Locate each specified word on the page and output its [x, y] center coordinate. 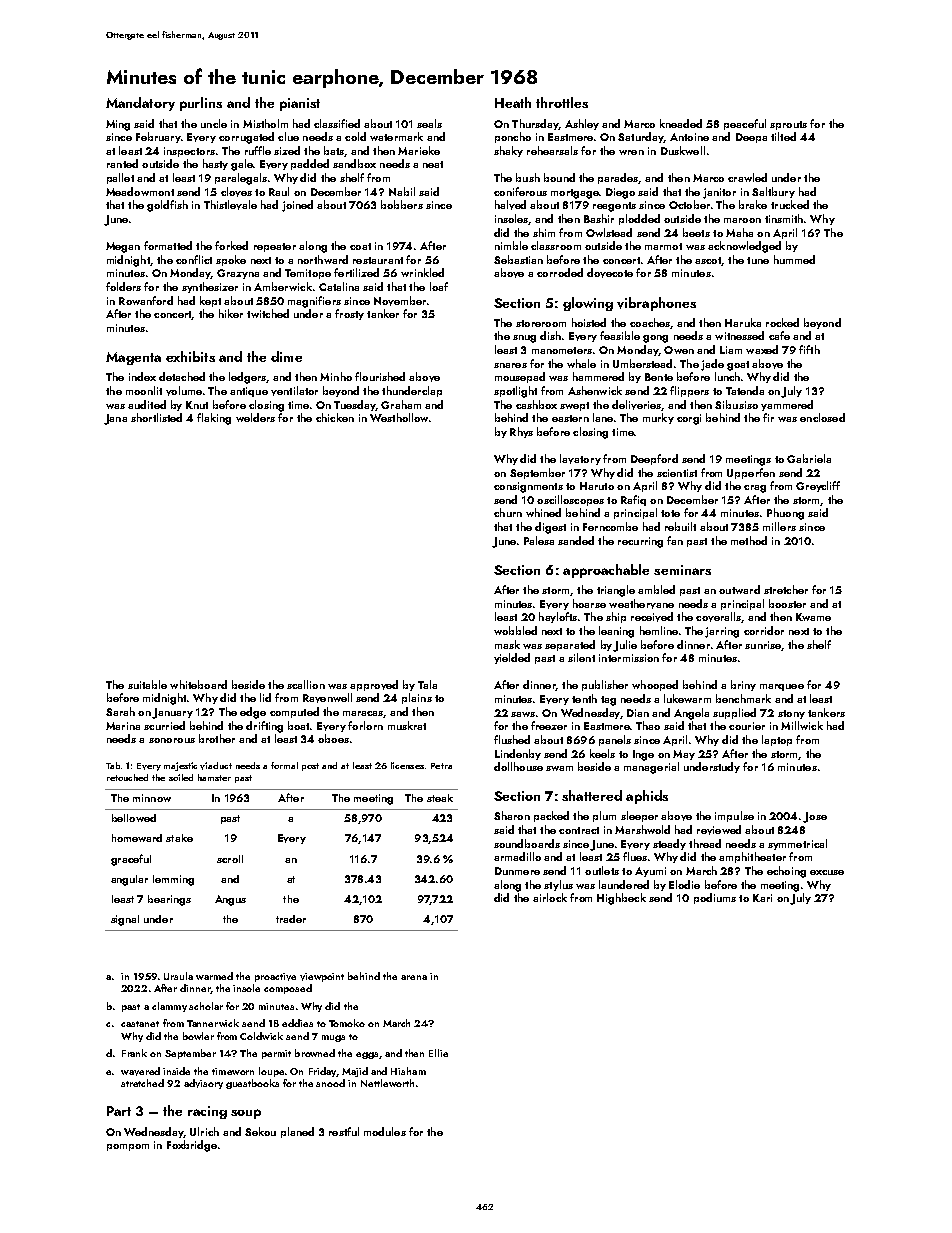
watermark [396, 136]
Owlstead [609, 232]
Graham [401, 404]
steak [440, 798]
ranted [122, 163]
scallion [306, 684]
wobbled [515, 630]
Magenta [133, 358]
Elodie [684, 884]
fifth [809, 349]
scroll [230, 859]
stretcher [786, 589]
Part [119, 1111]
